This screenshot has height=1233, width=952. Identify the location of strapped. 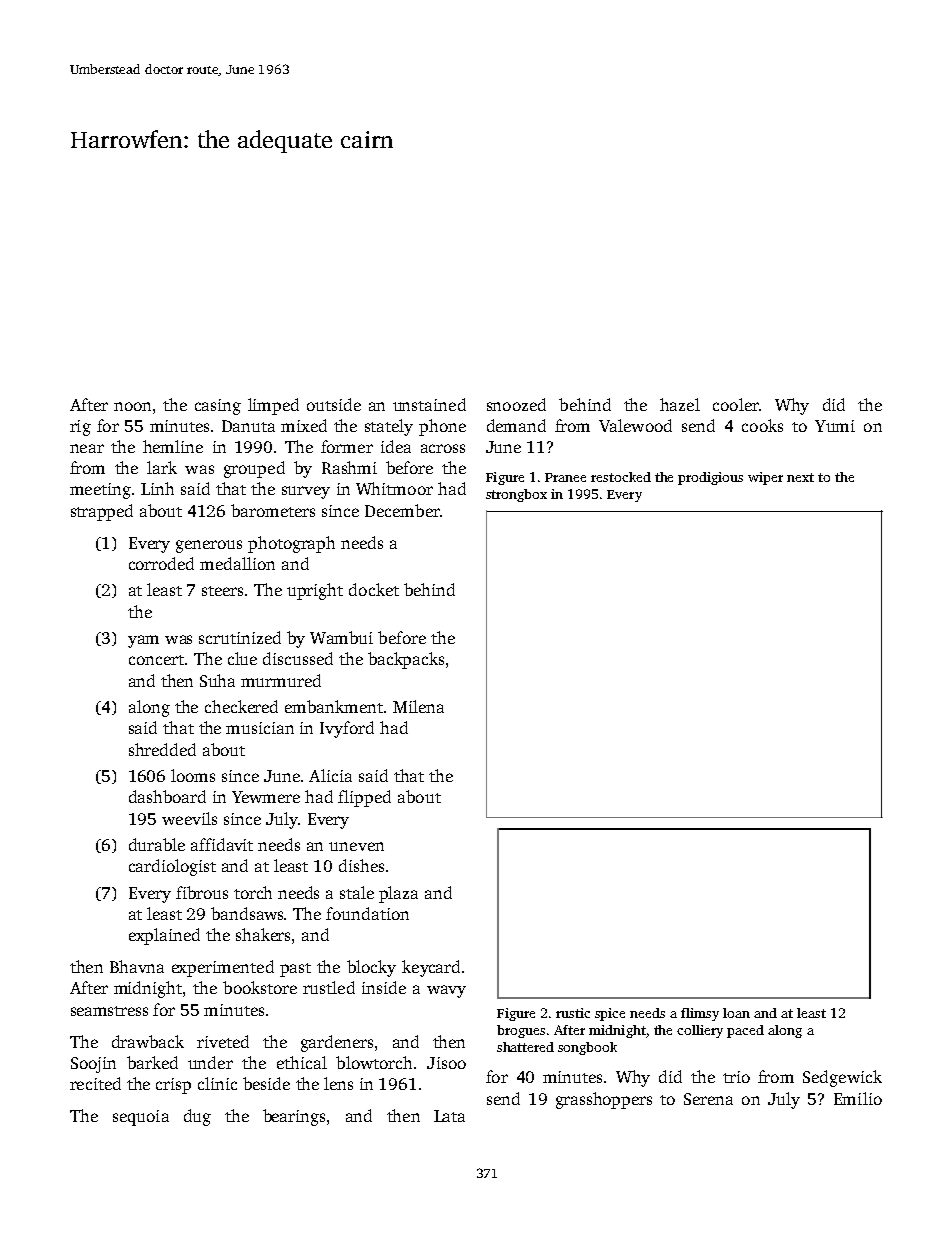
(102, 512).
